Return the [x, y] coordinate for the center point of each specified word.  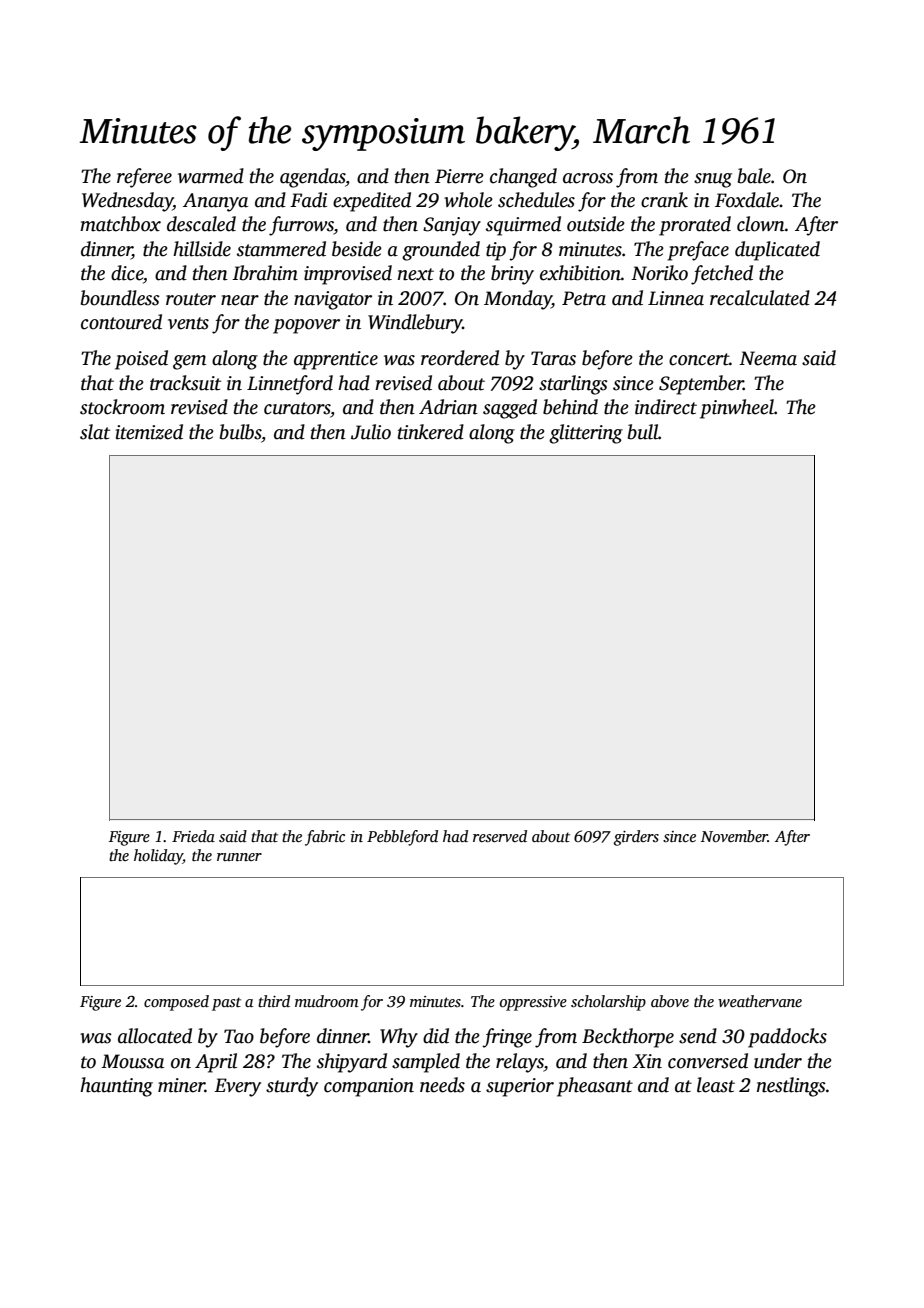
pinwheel [737, 409]
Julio [371, 432]
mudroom [327, 1001]
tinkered [431, 432]
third [274, 1001]
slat [95, 432]
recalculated [760, 298]
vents [188, 323]
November [734, 836]
